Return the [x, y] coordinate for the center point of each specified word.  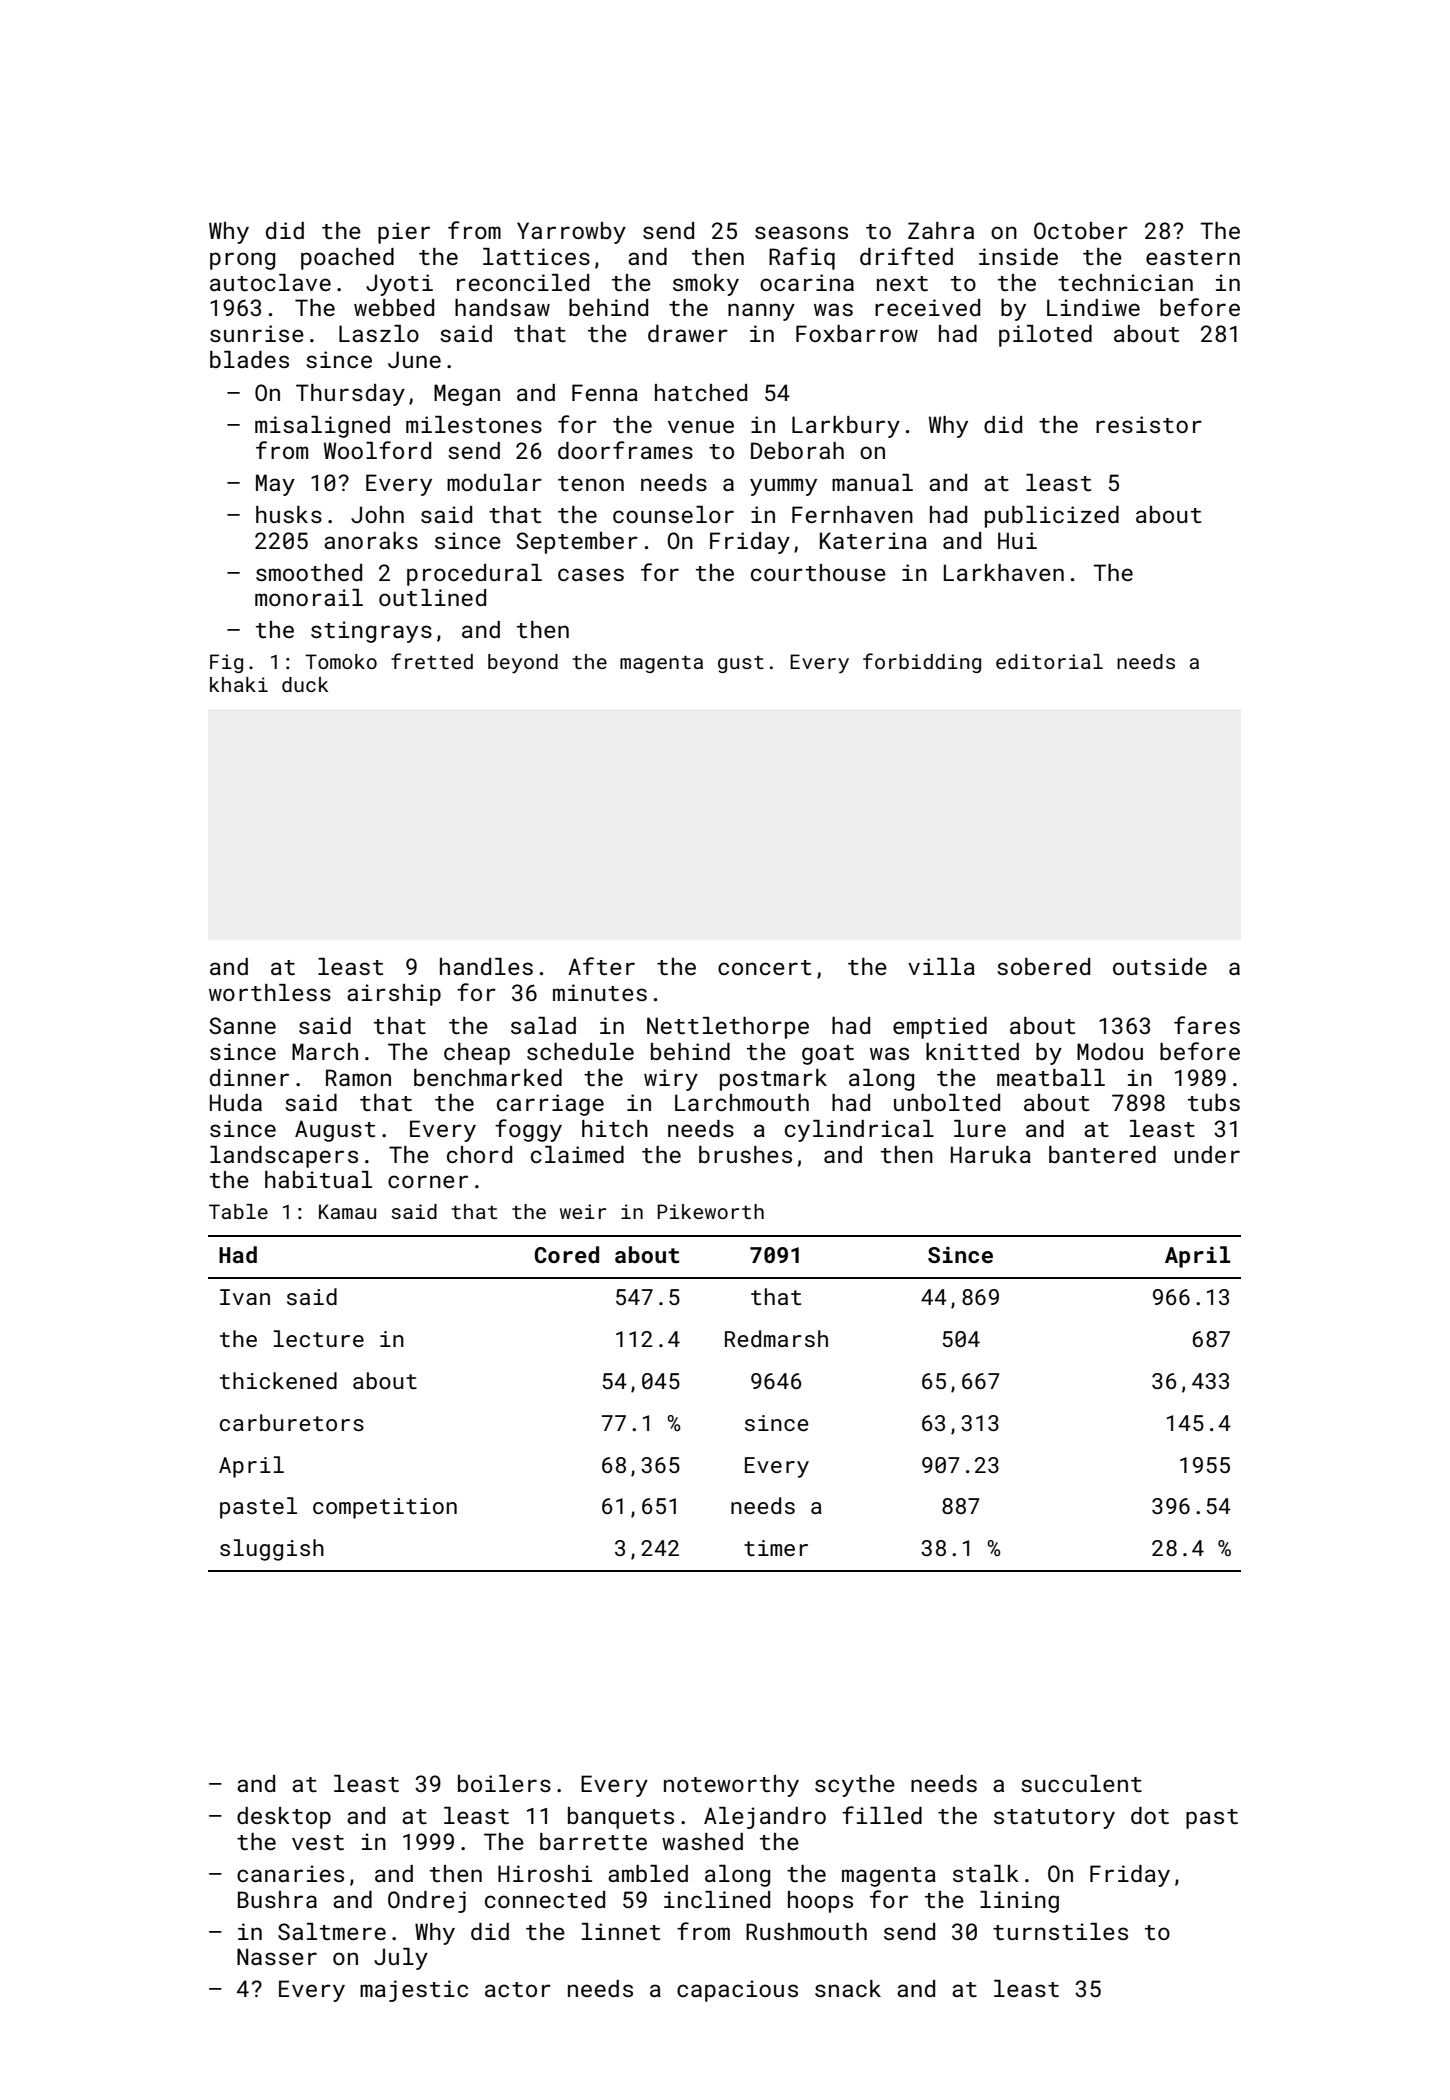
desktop [284, 1818]
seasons [801, 232]
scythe [855, 1786]
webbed [394, 307]
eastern [1193, 257]
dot [1150, 1815]
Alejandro [765, 1818]
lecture [319, 1338]
